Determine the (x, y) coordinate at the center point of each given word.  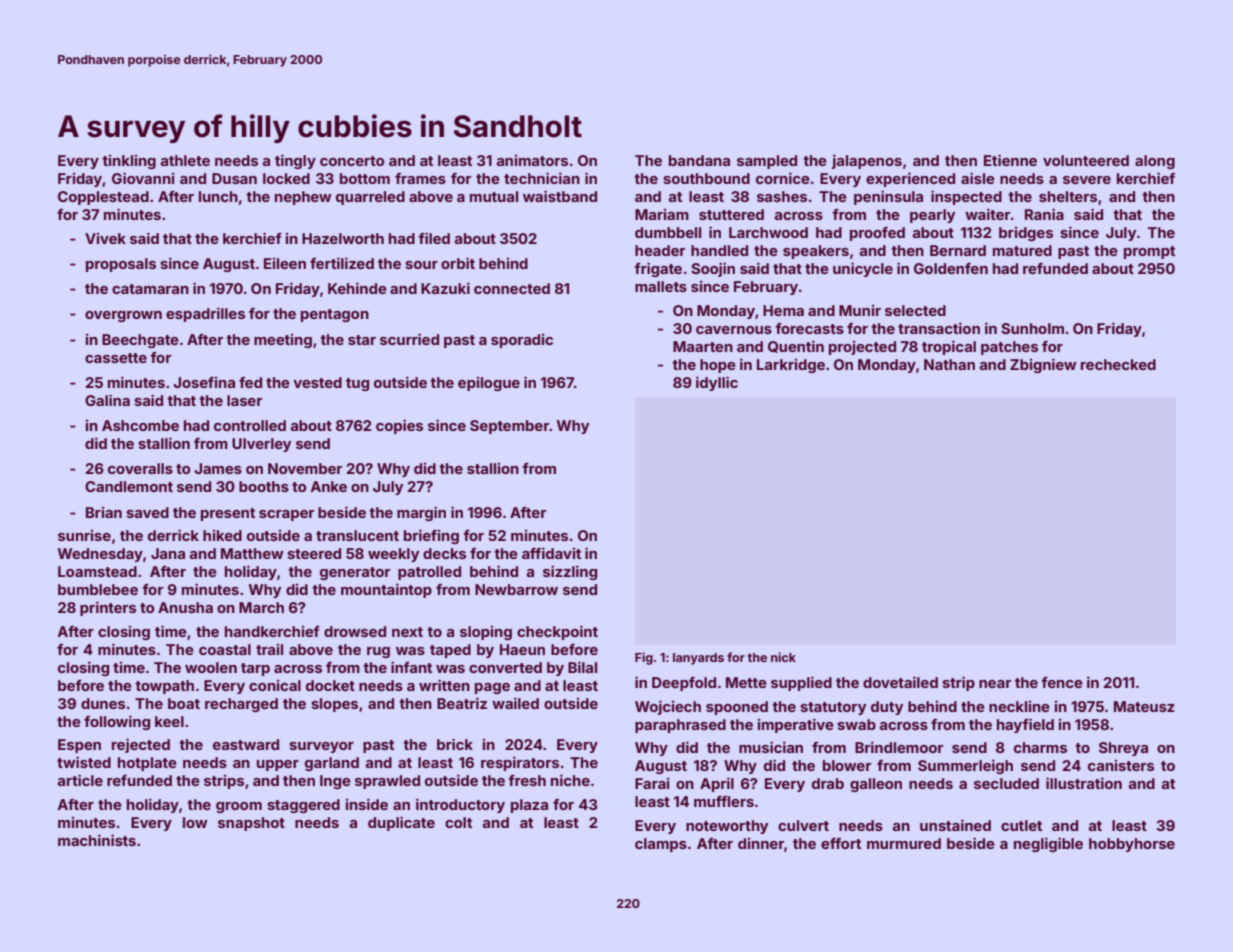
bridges (1026, 234)
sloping (486, 633)
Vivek (105, 238)
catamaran (150, 289)
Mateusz (1144, 706)
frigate (658, 269)
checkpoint (557, 632)
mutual (494, 196)
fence (1062, 682)
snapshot (251, 824)
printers (108, 608)
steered (314, 553)
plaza (529, 806)
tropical (949, 347)
